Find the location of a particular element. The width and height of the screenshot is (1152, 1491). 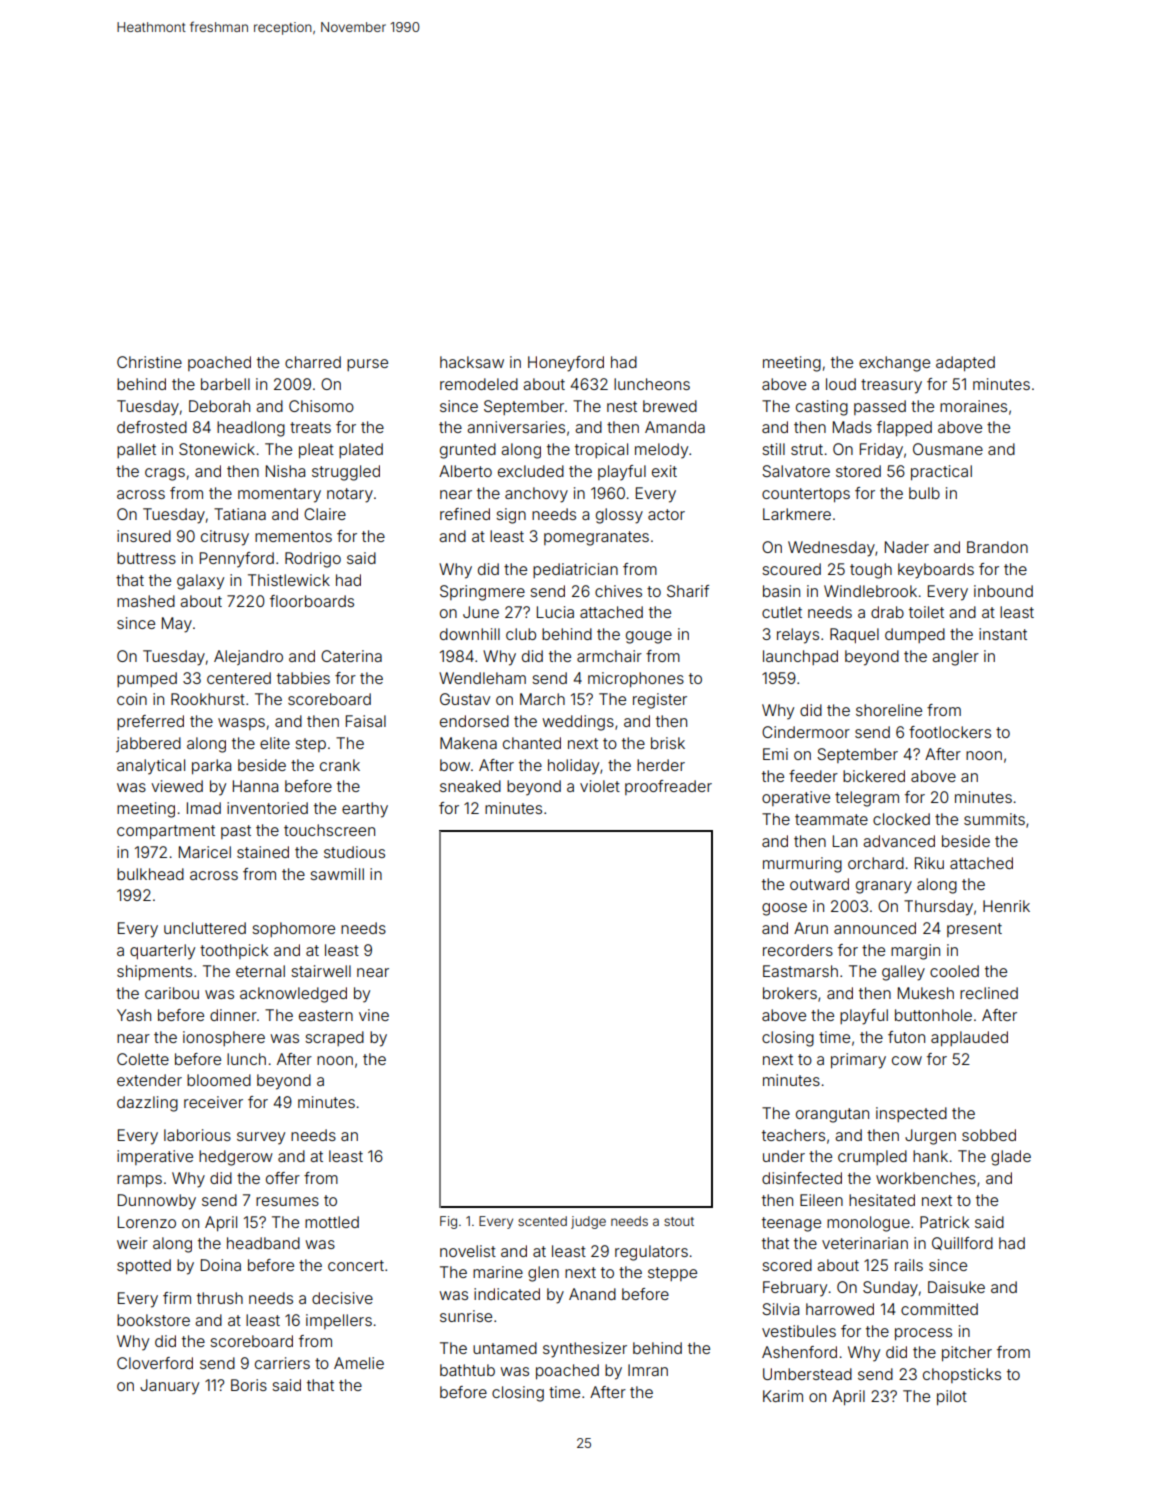

Christine is located at coordinates (149, 362).
